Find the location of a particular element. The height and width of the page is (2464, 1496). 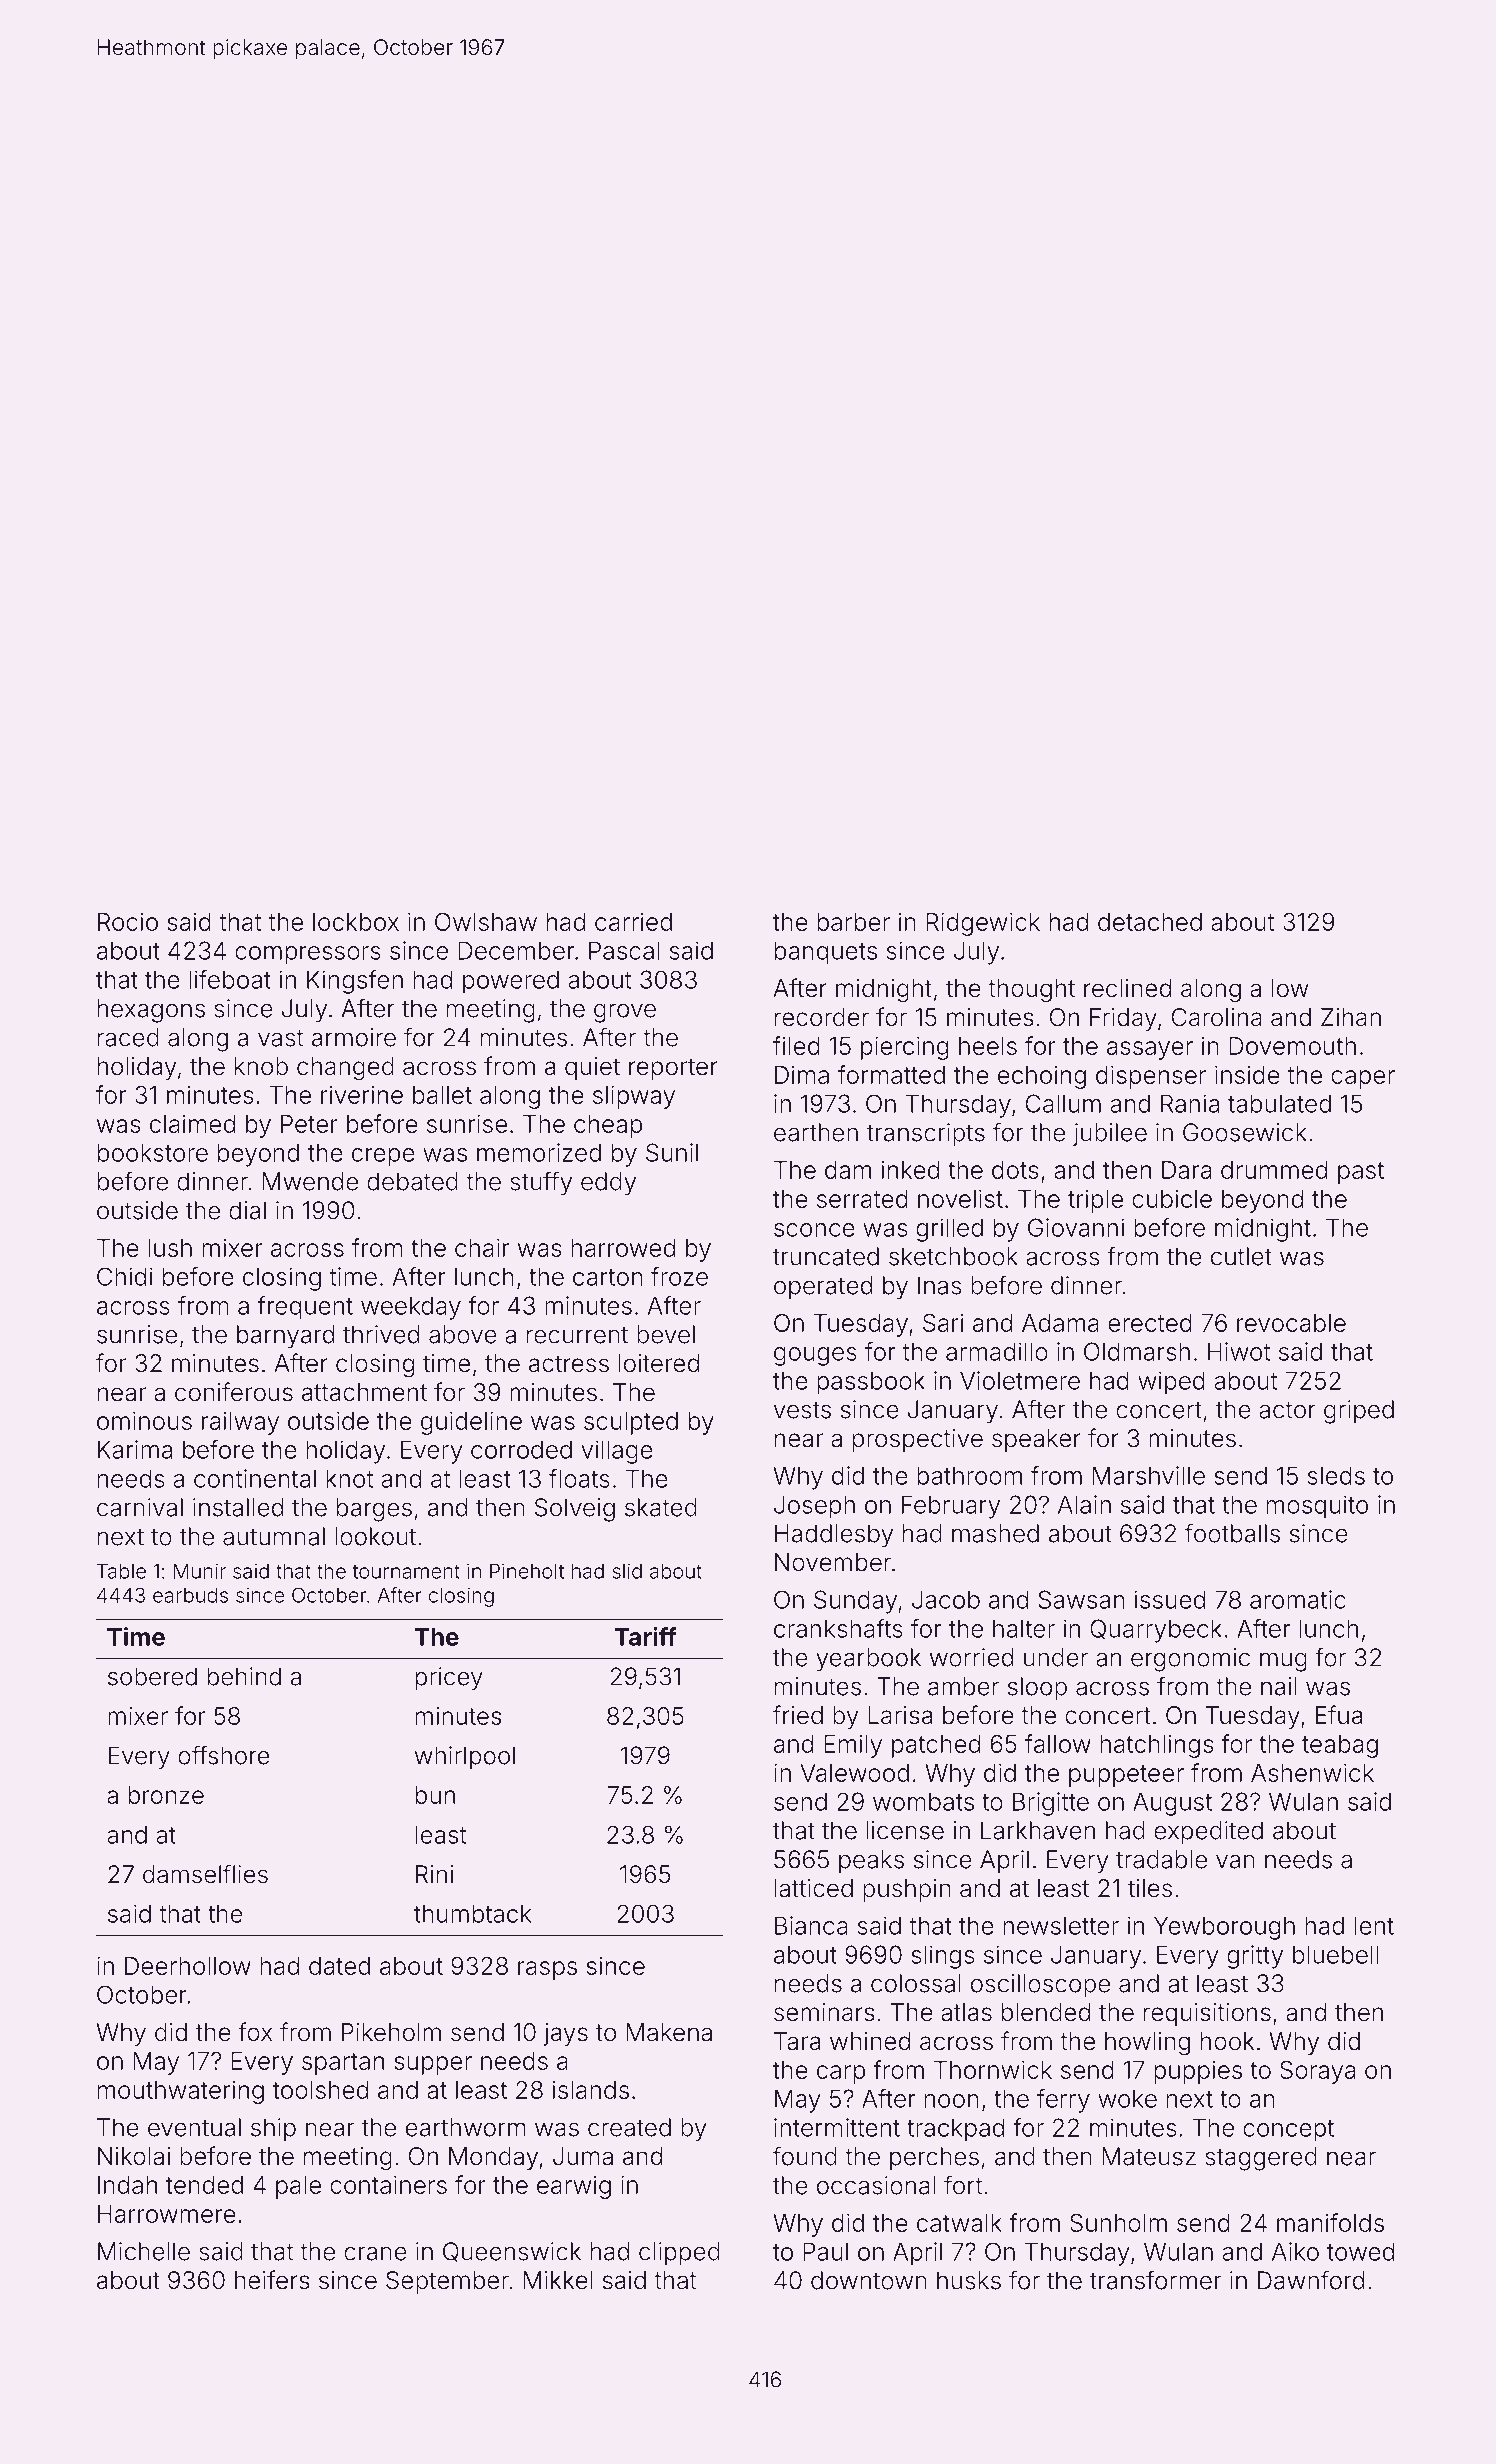

carried is located at coordinates (633, 922).
